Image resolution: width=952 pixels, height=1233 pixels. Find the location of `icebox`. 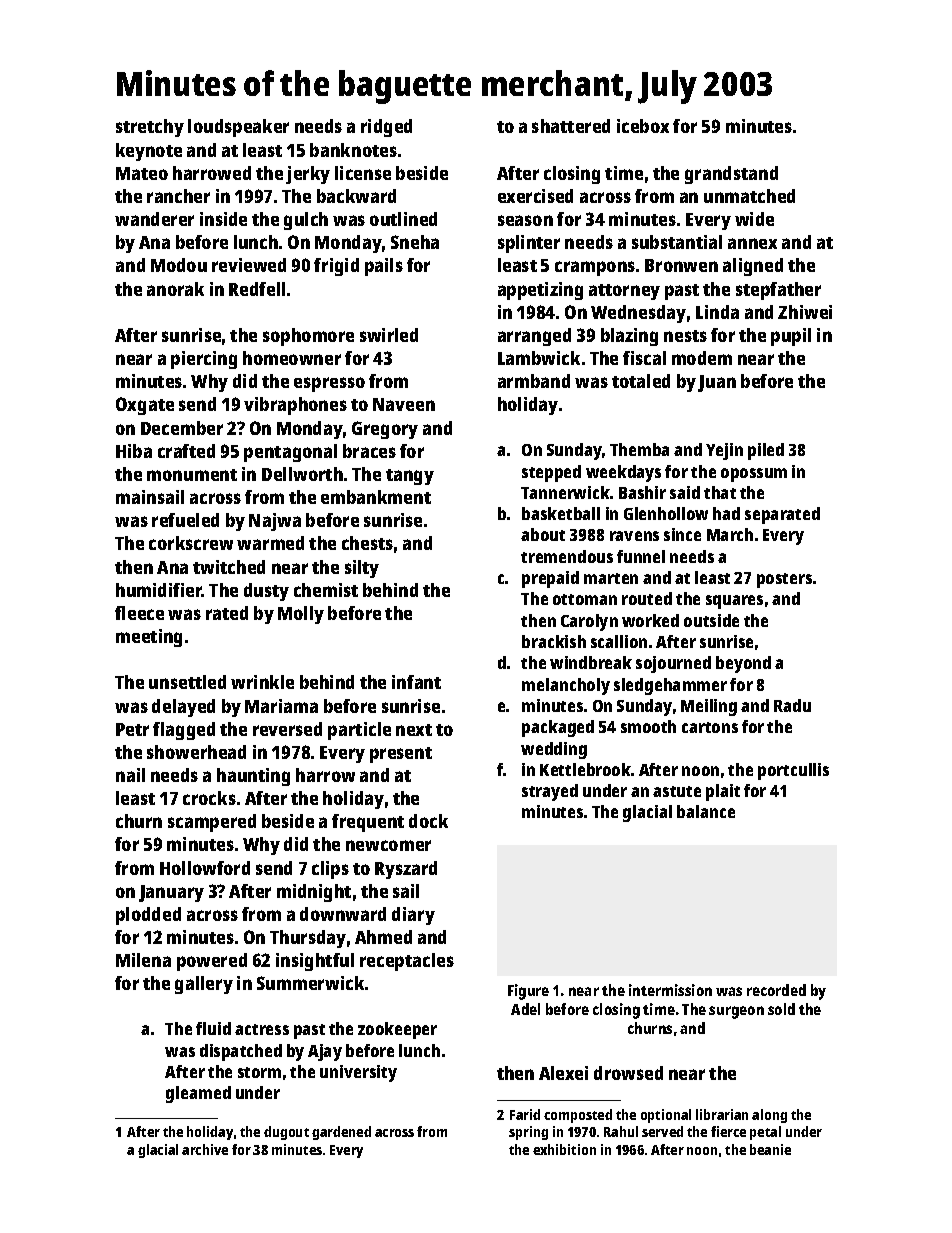

icebox is located at coordinates (643, 126).
